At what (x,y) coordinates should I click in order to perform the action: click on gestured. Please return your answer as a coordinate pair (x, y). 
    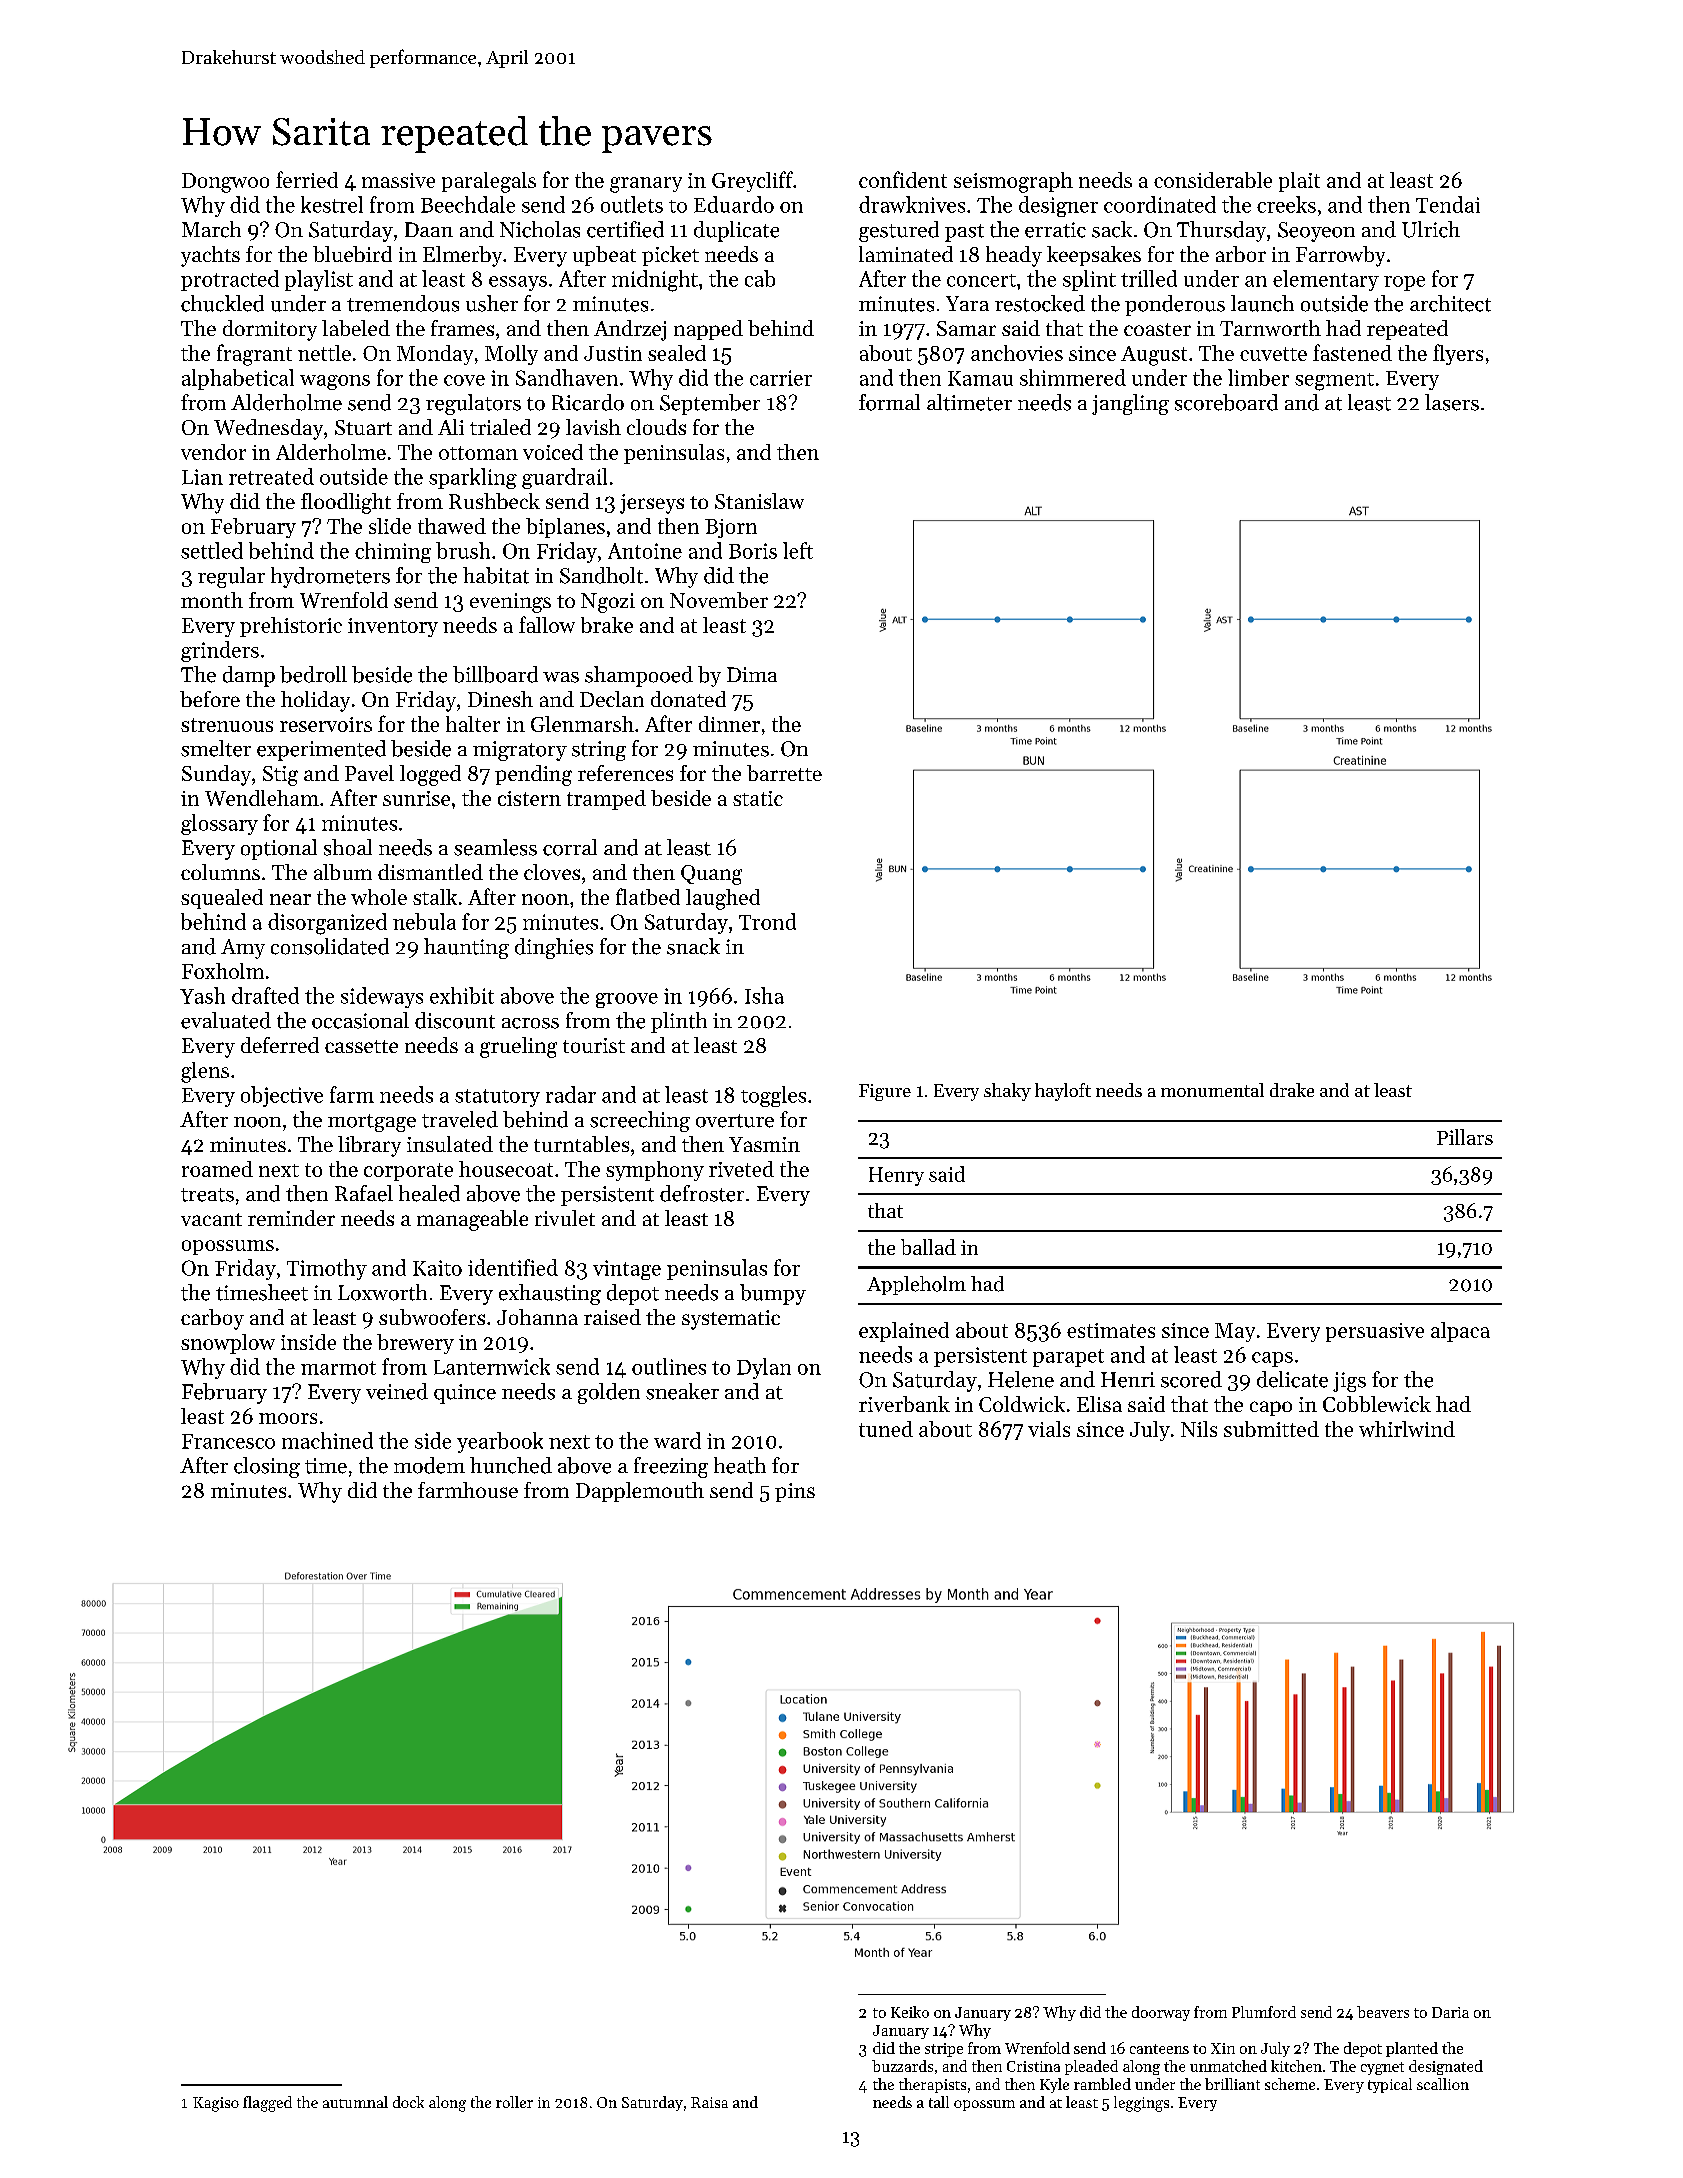
    Looking at the image, I should click on (899, 231).
